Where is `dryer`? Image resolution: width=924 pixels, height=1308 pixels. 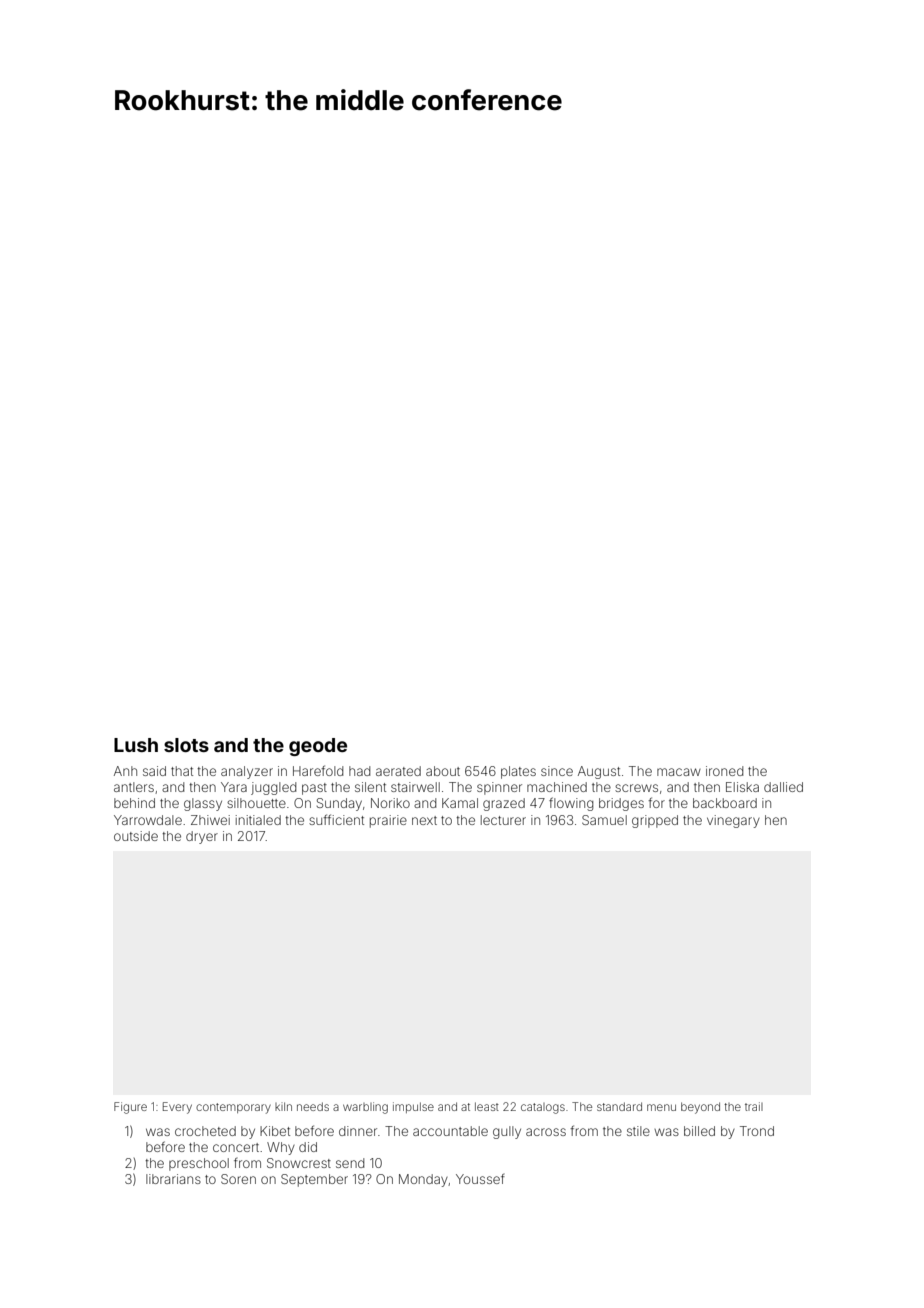 dryer is located at coordinates (202, 837).
